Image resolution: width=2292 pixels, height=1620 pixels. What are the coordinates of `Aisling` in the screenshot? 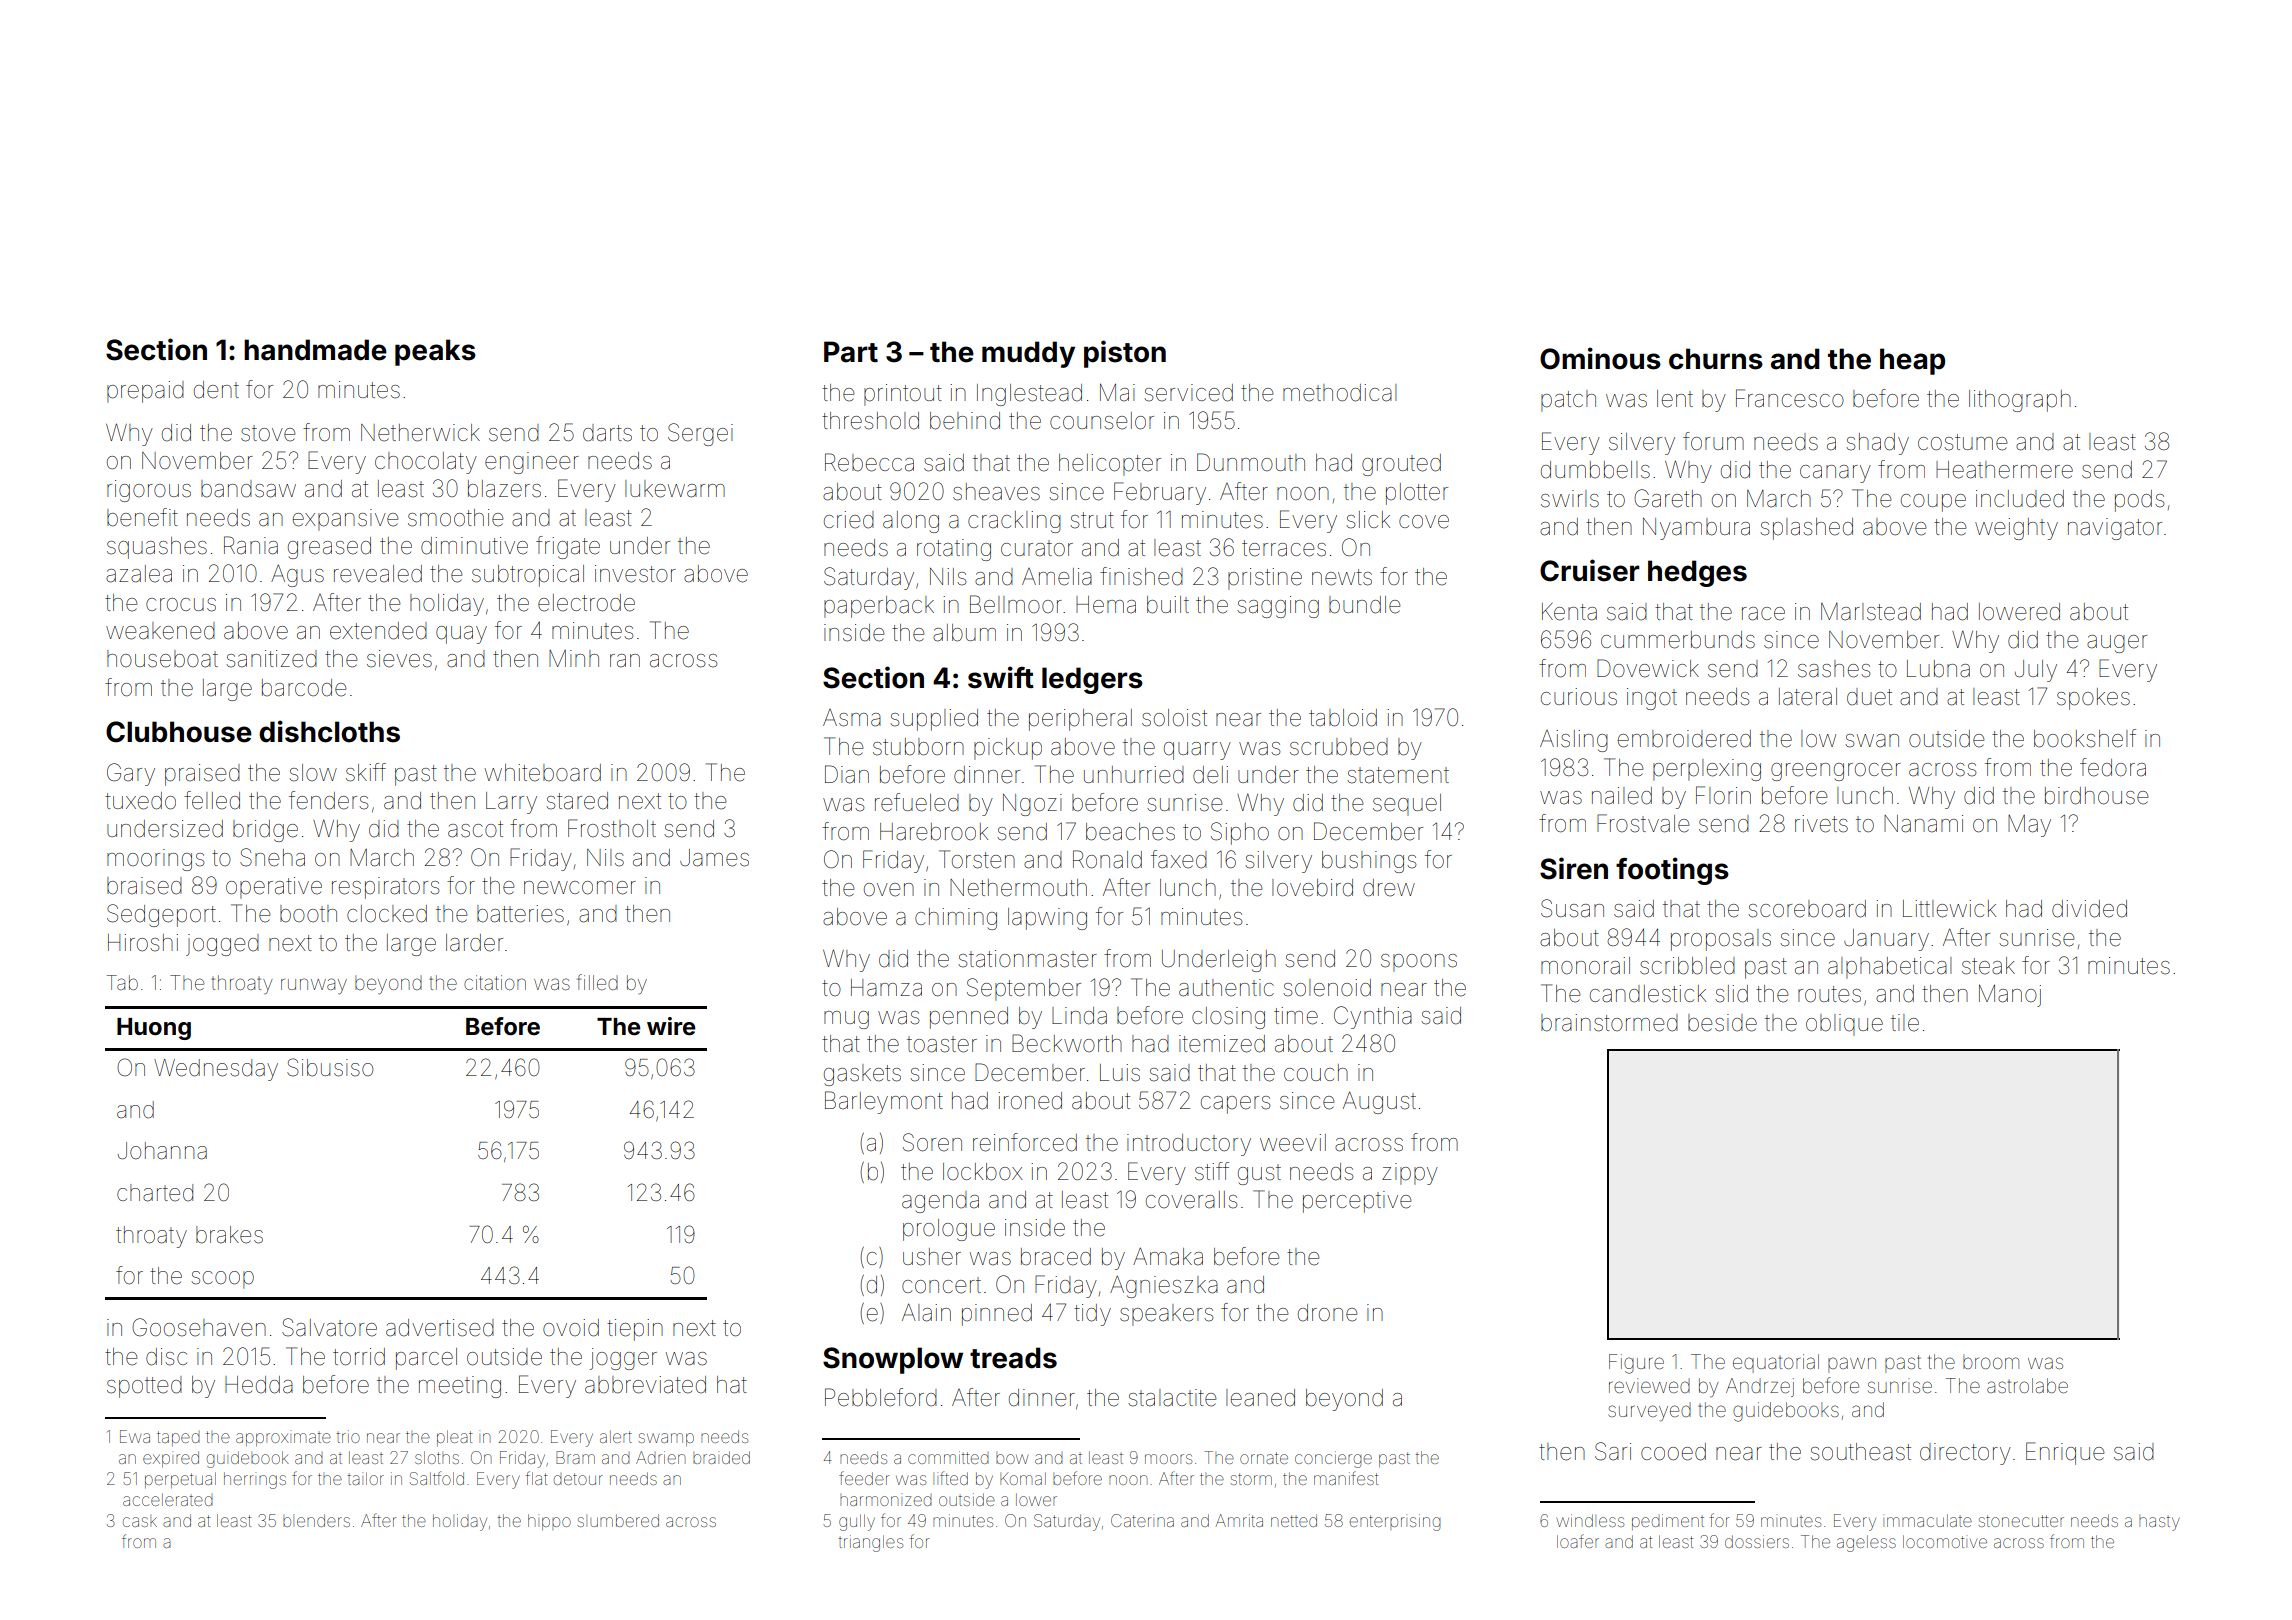 It's located at (1574, 741).
